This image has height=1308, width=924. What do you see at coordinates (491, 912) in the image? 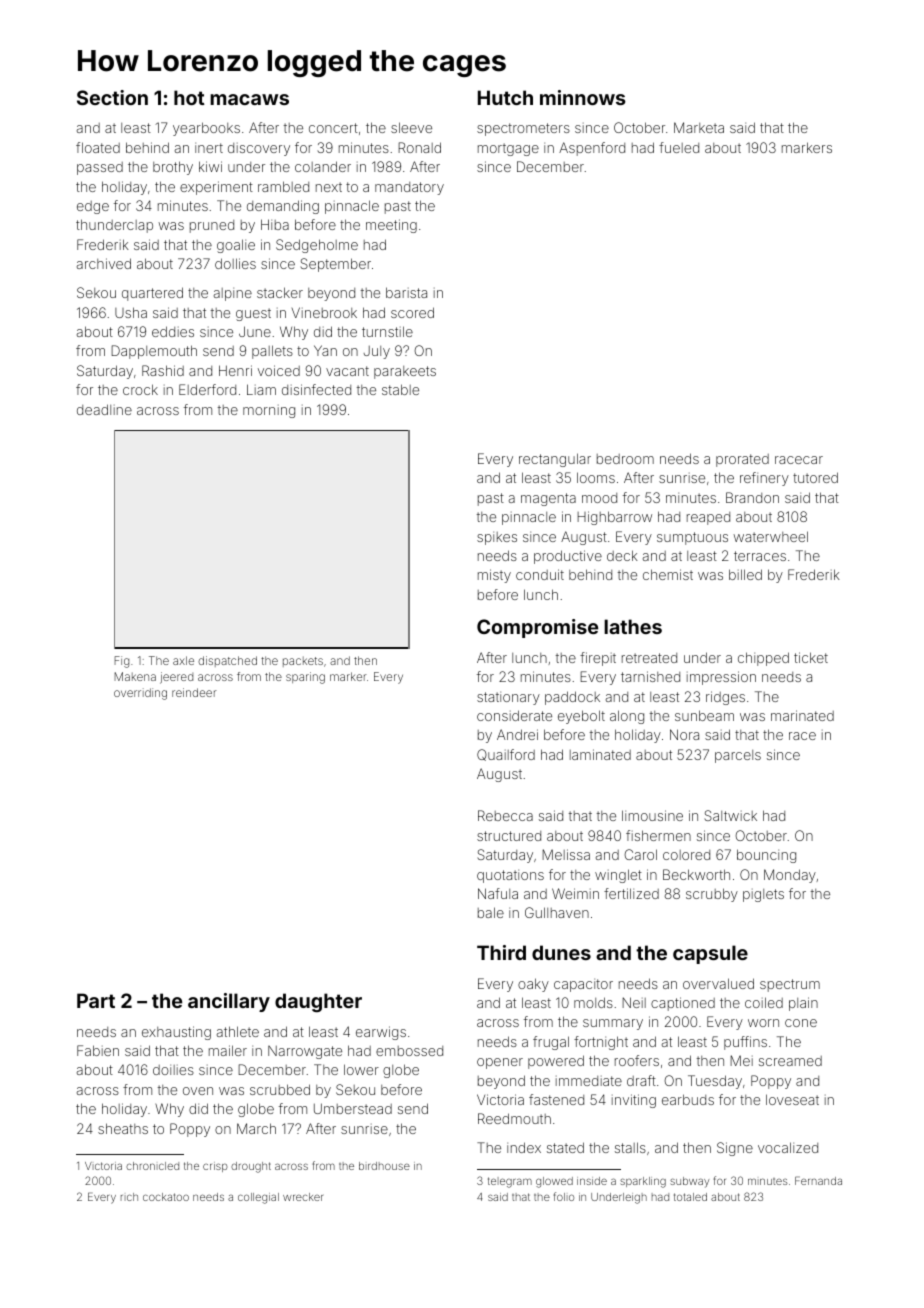
I see `bale` at bounding box center [491, 912].
